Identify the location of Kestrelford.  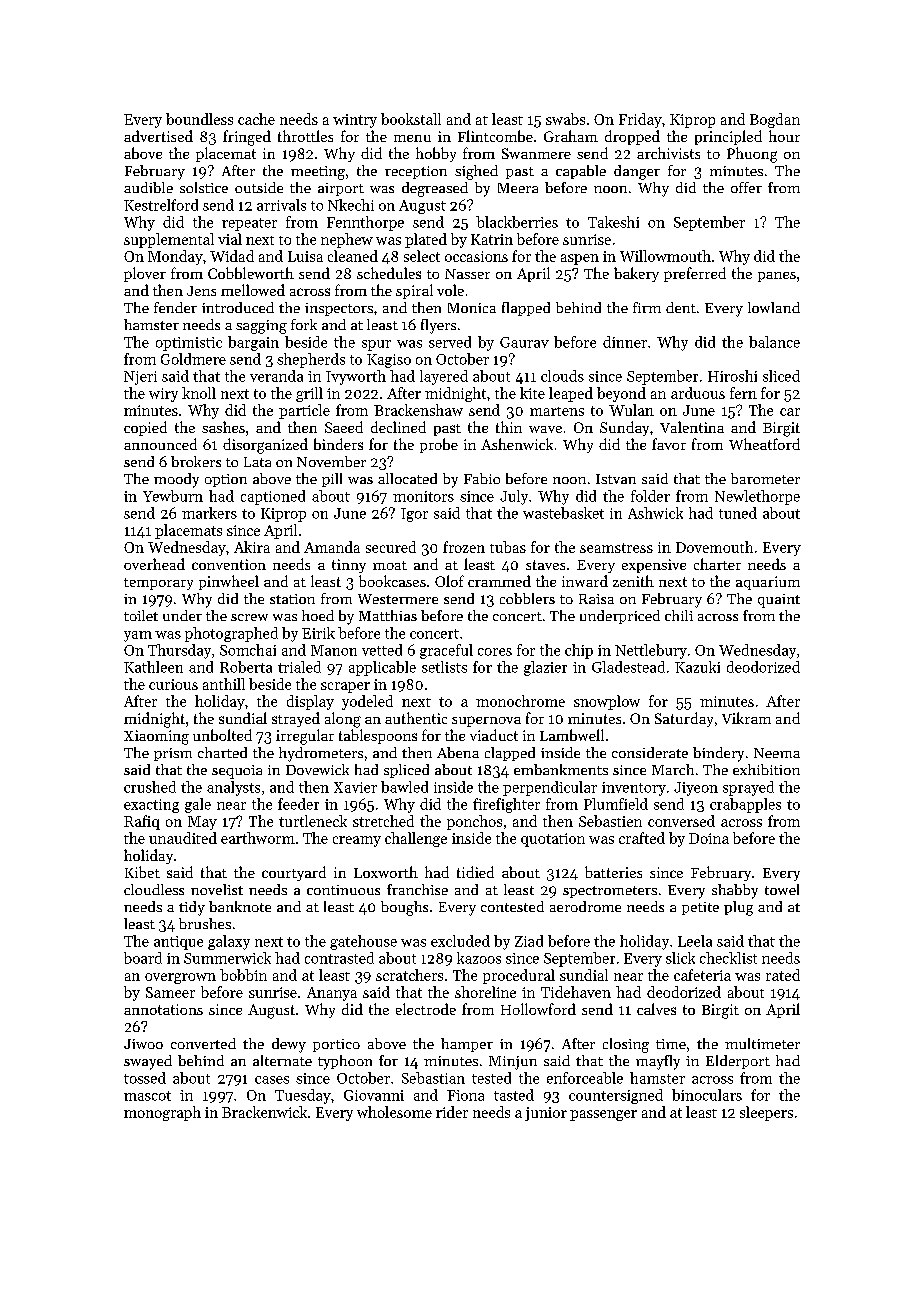
(161, 205).
